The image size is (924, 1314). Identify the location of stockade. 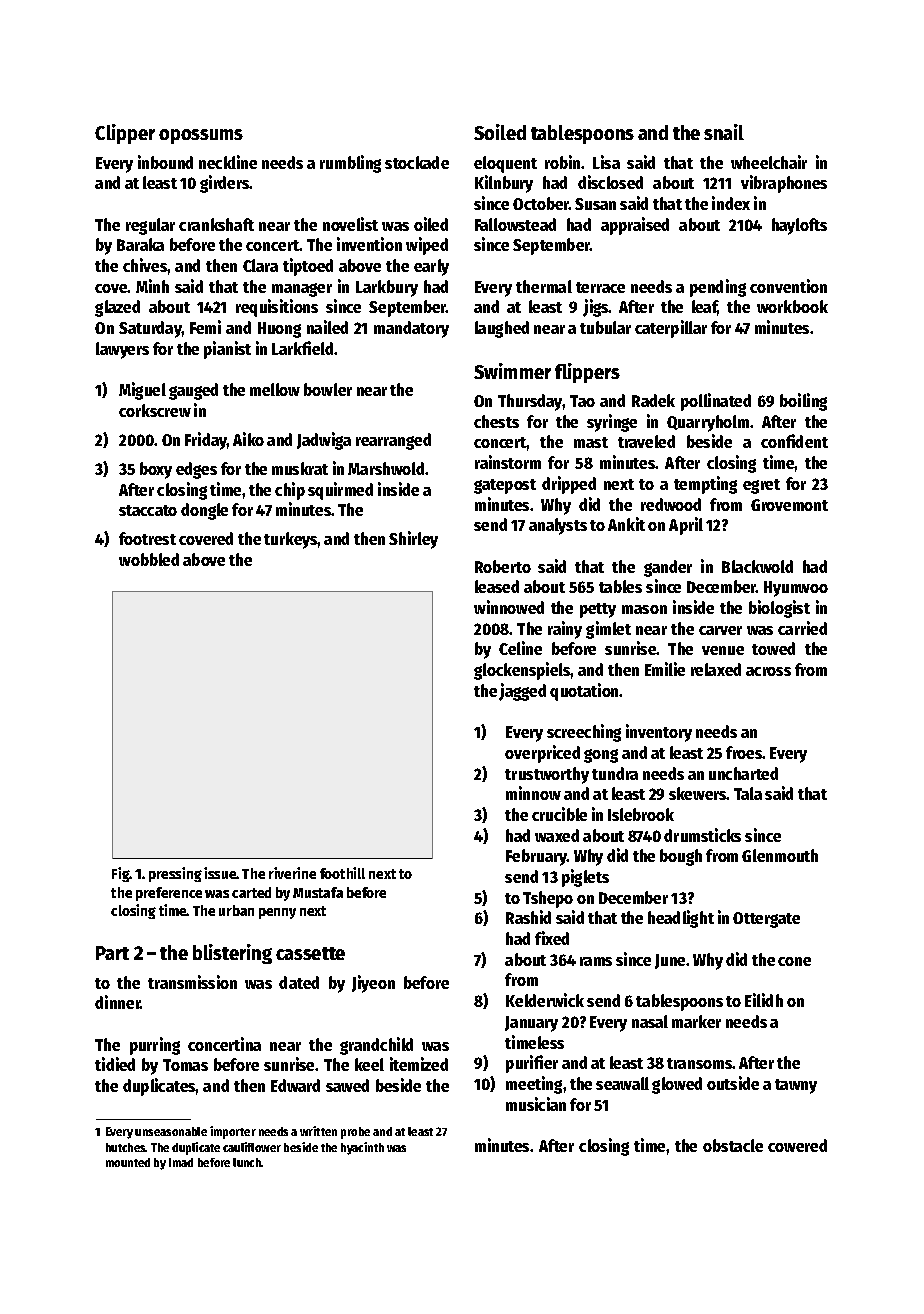
(417, 162).
